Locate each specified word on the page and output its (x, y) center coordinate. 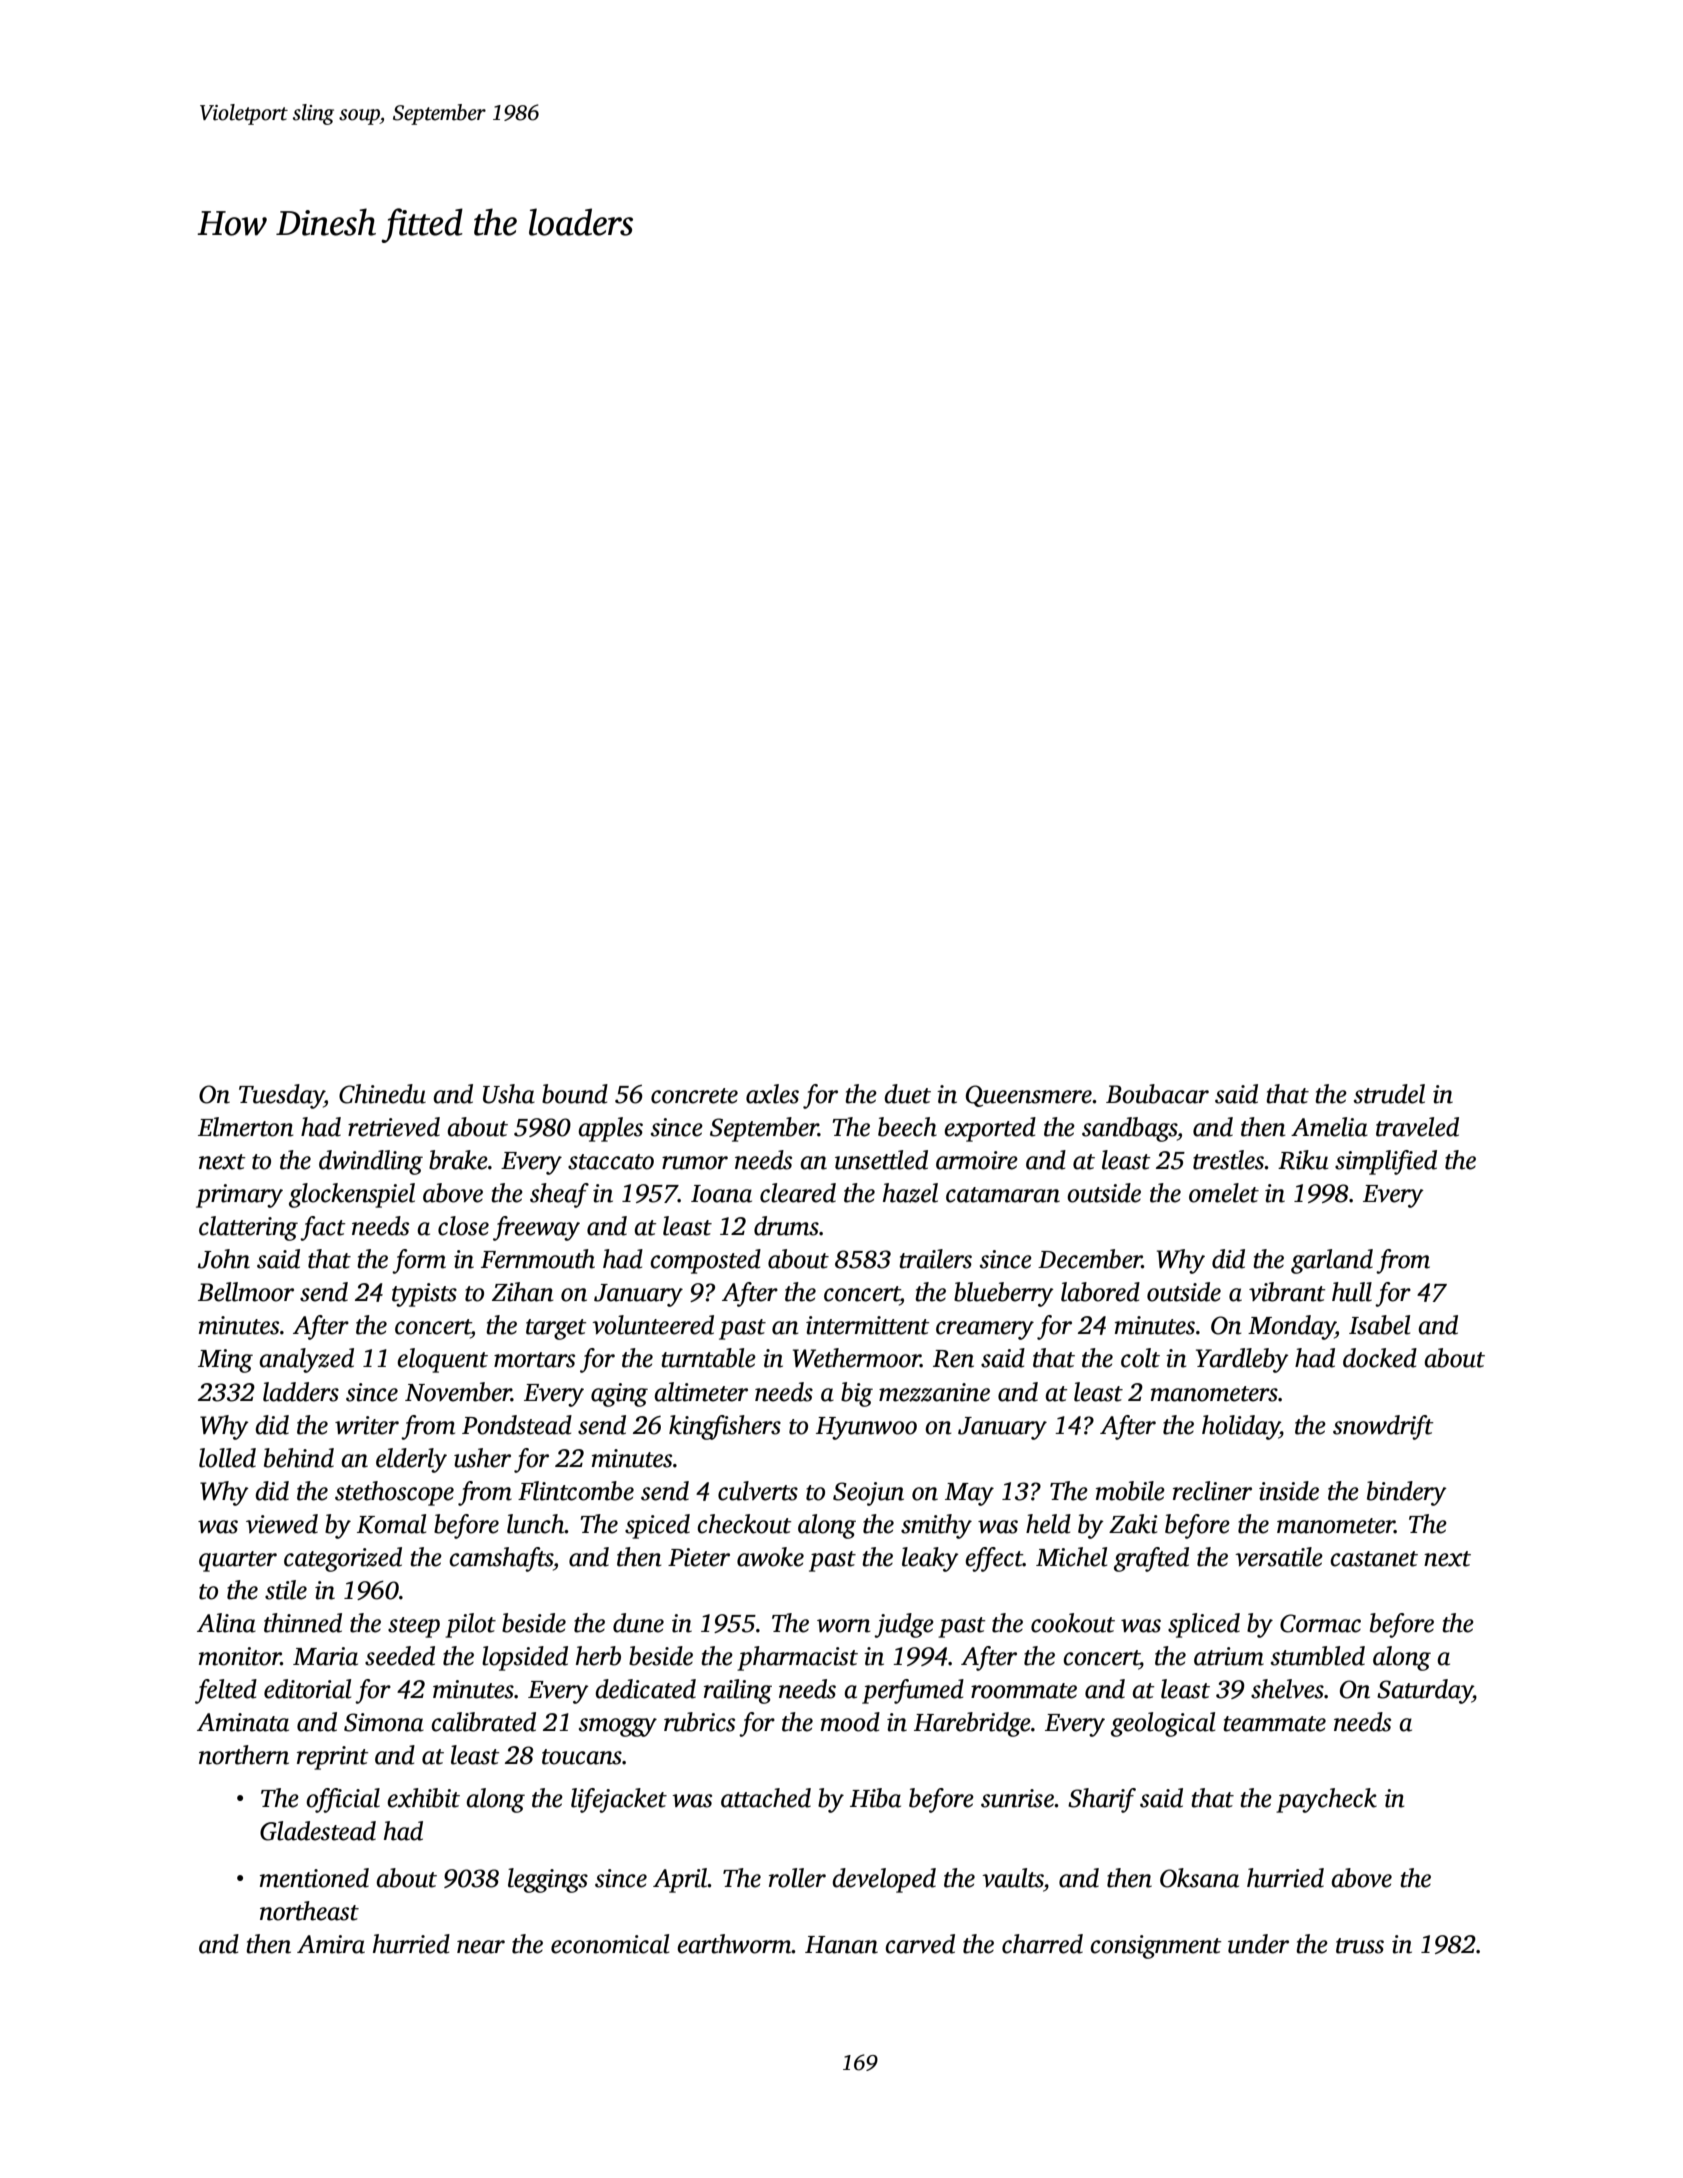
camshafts (501, 1559)
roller (797, 1878)
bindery (1407, 1493)
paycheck (1326, 1800)
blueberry (1004, 1294)
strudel (1389, 1094)
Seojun (868, 1494)
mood (850, 1722)
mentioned (314, 1878)
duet (907, 1094)
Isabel (1379, 1325)
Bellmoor (246, 1292)
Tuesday (281, 1096)
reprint (333, 1758)
